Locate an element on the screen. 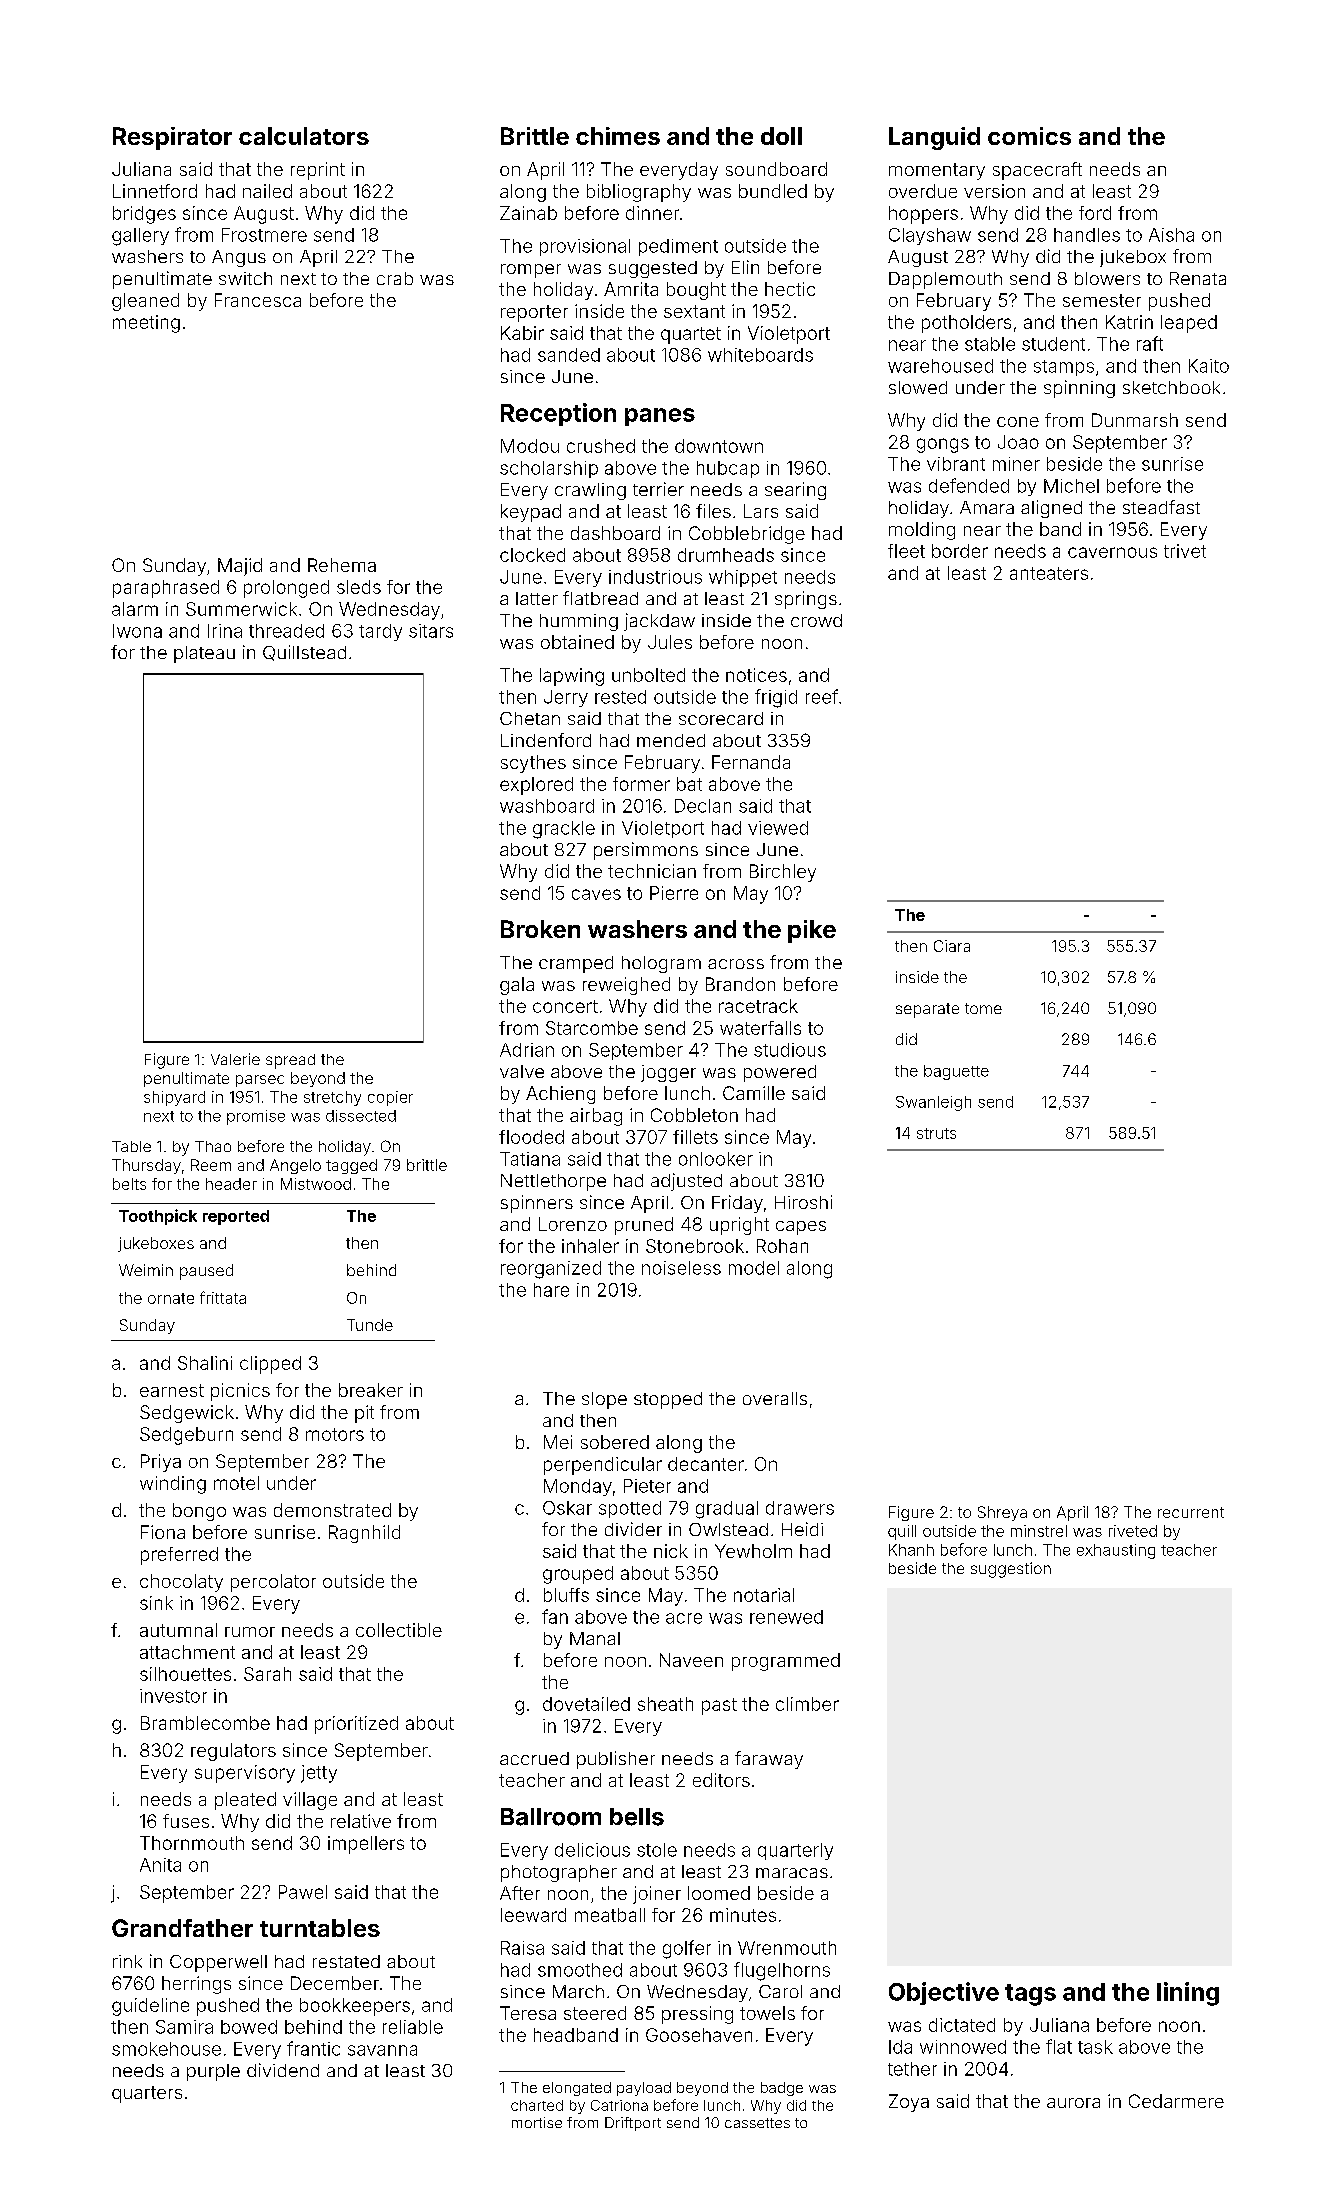 The height and width of the screenshot is (2211, 1343). percolator is located at coordinates (273, 1583).
